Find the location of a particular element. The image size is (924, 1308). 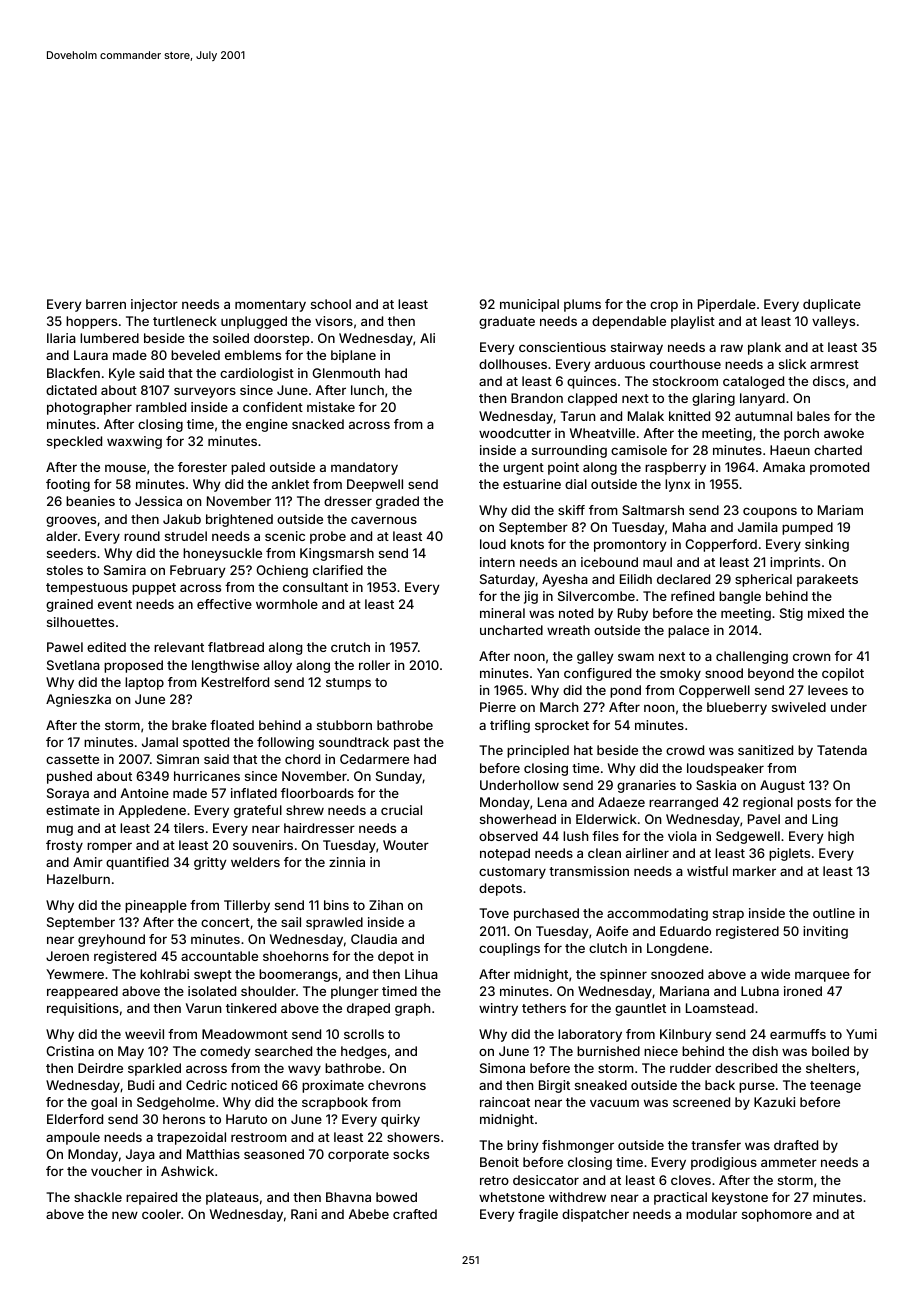

dollhouses is located at coordinates (513, 364).
